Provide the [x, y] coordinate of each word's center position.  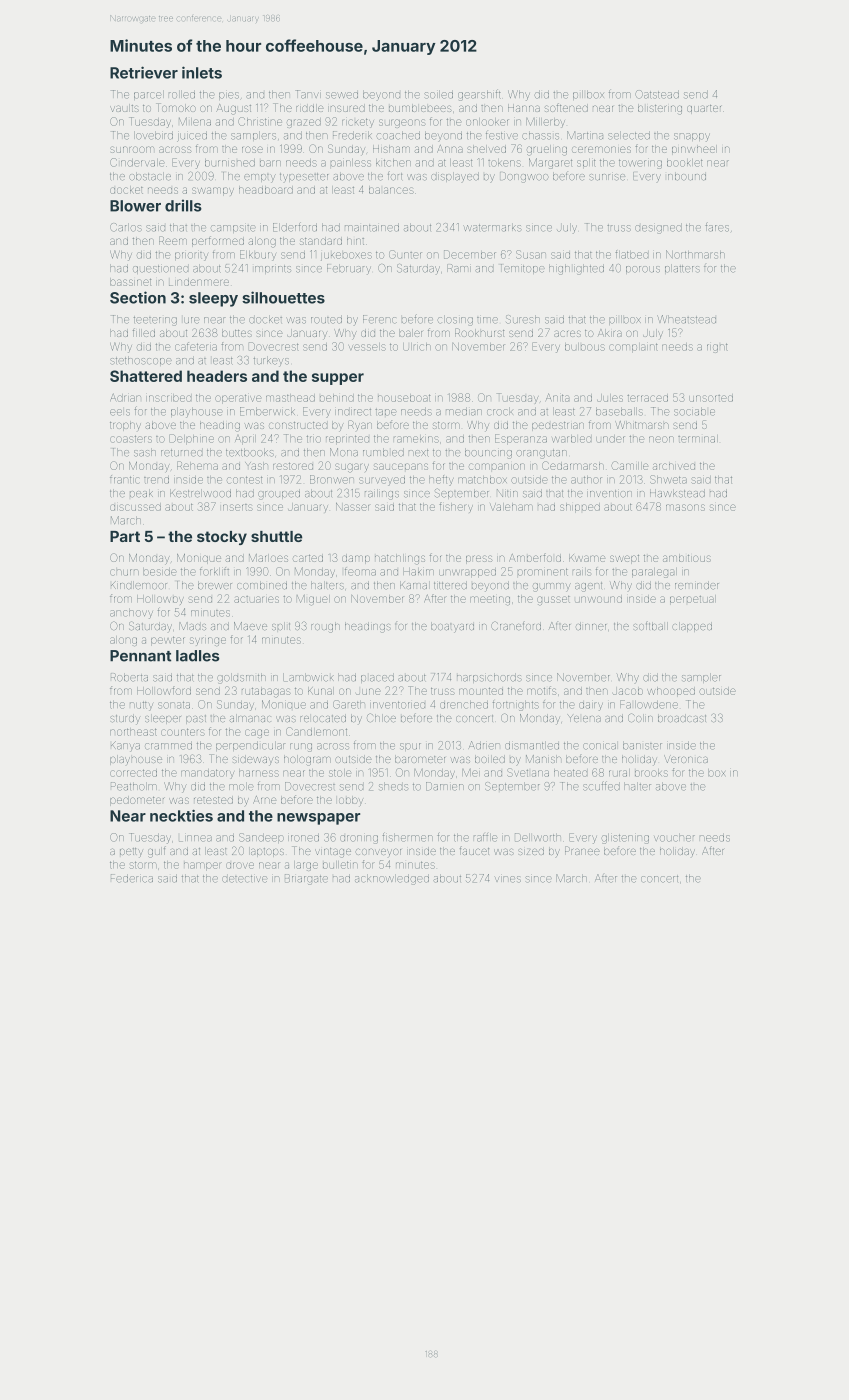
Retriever [144, 72]
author [586, 480]
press [479, 559]
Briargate [306, 879]
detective [244, 879]
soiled [438, 94]
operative [238, 399]
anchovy [131, 614]
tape [386, 412]
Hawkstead [677, 493]
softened [566, 107]
